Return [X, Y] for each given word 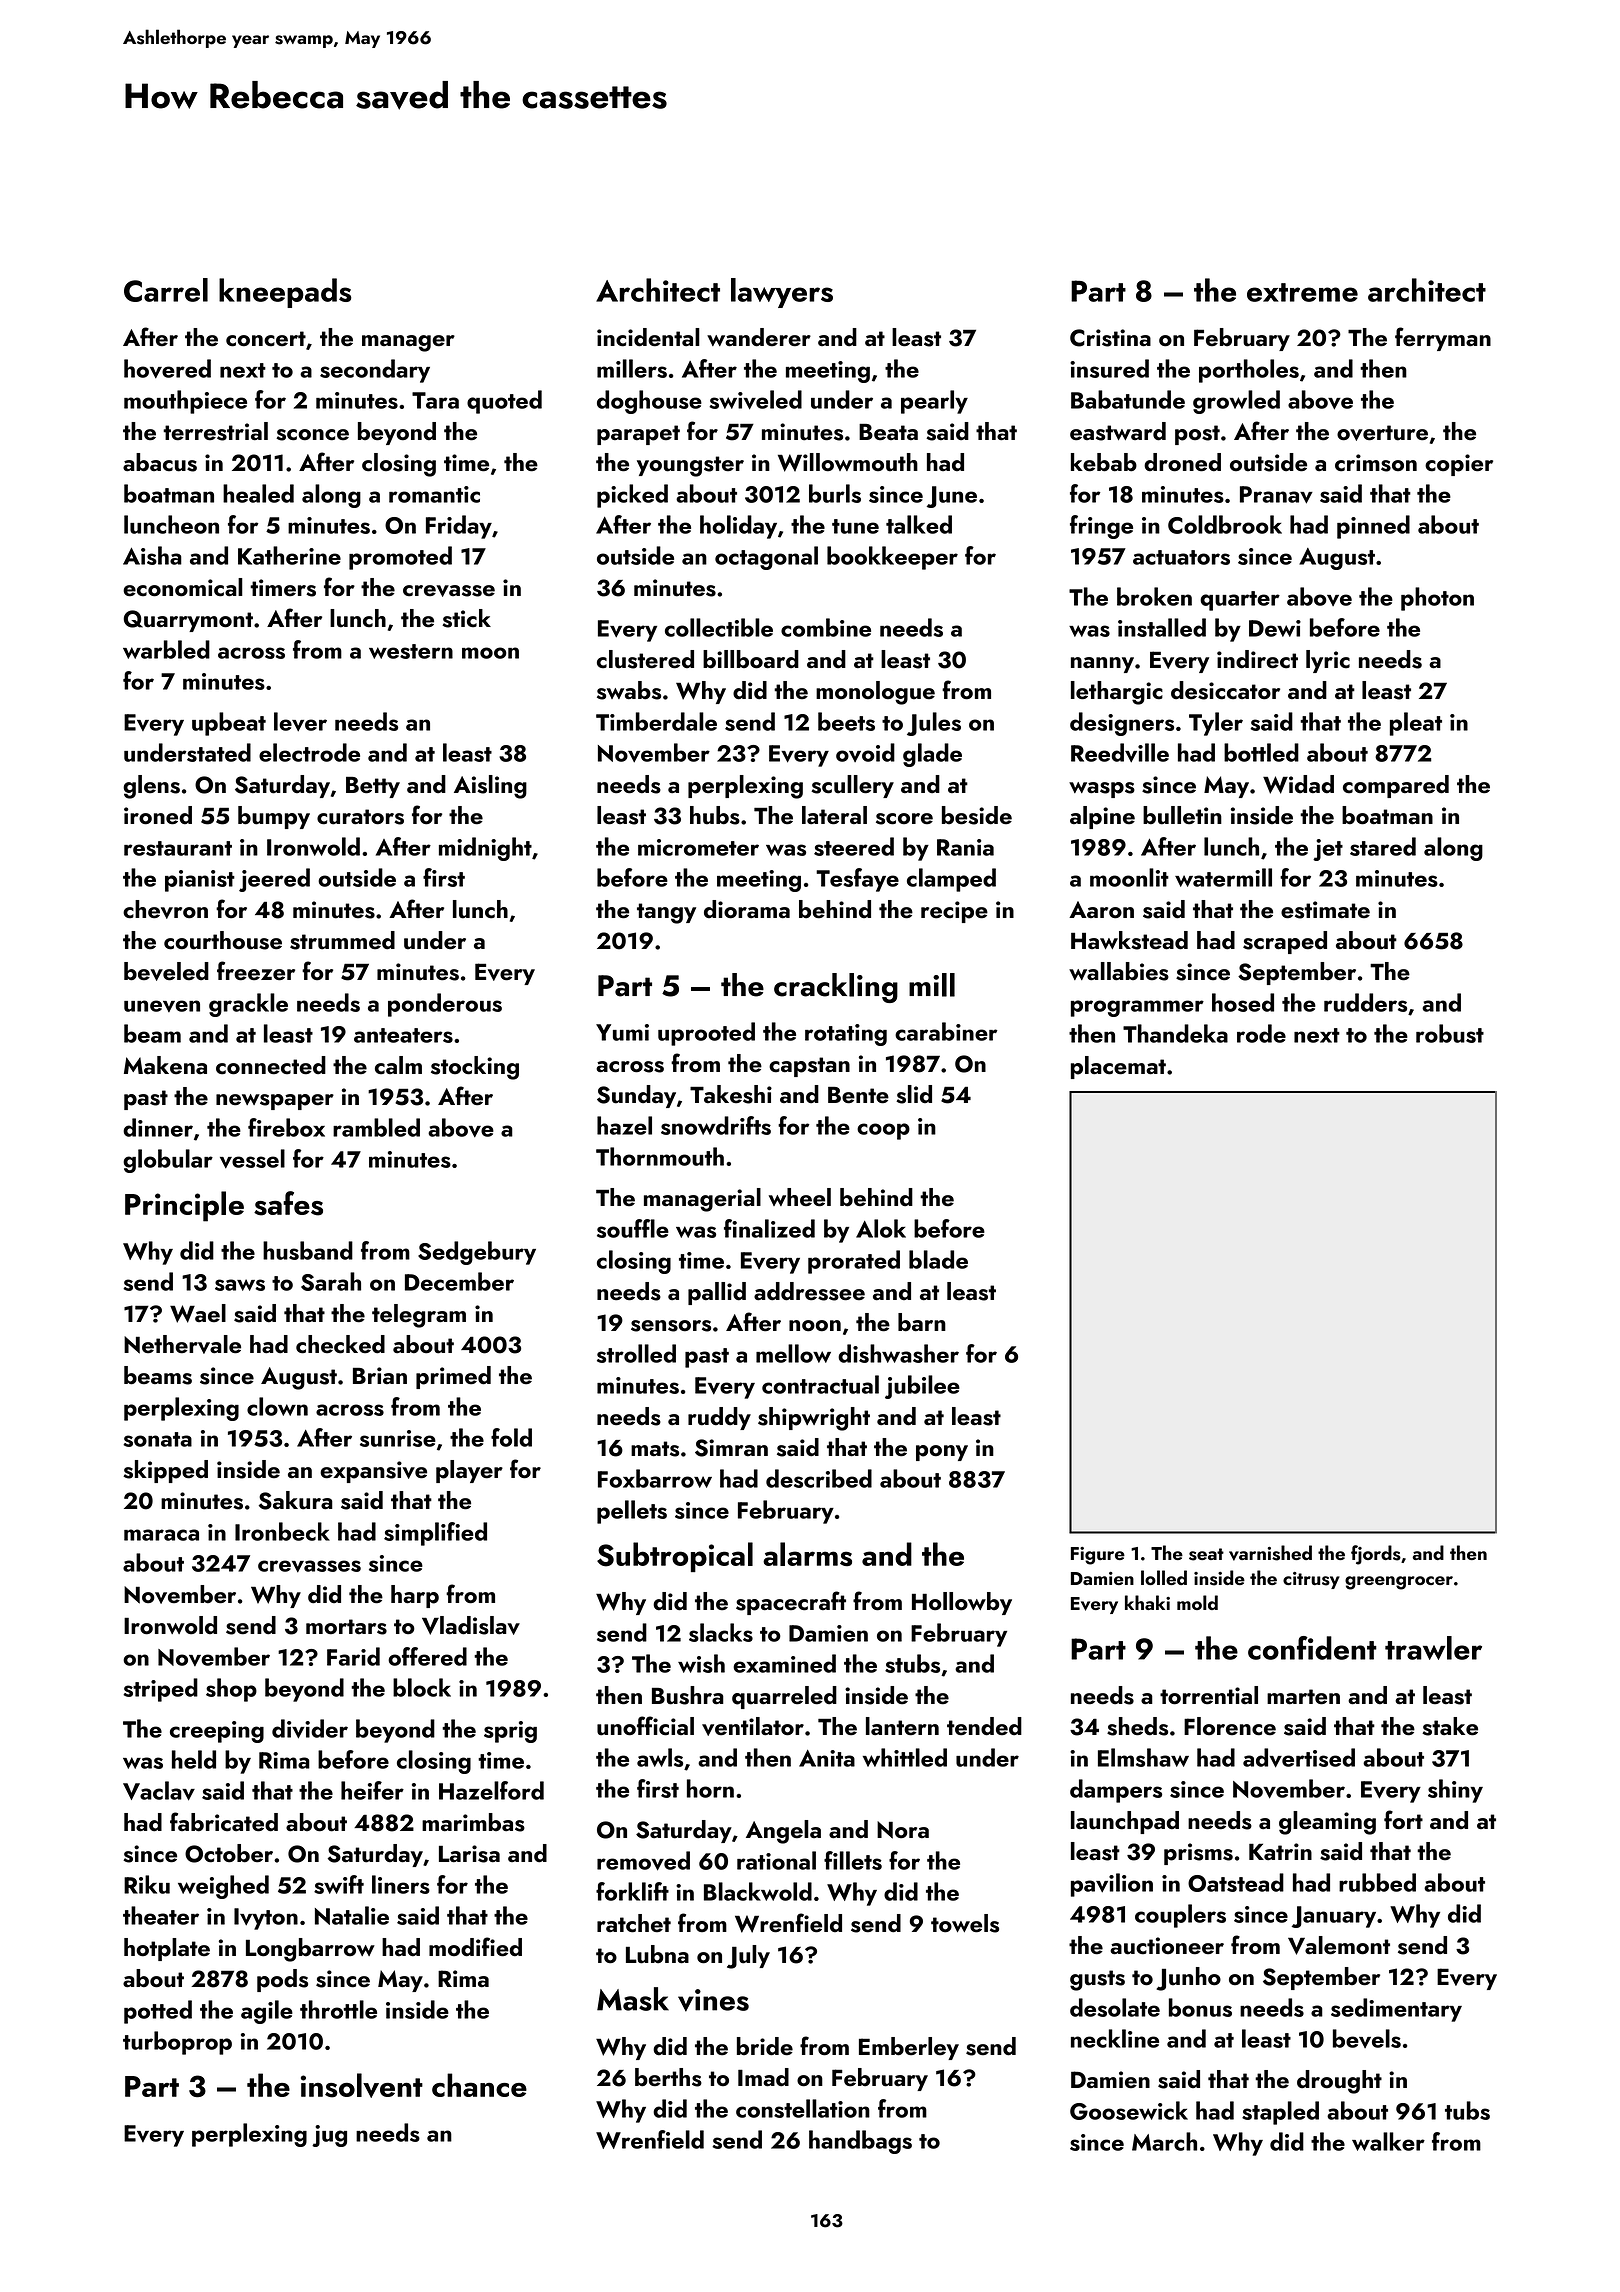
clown [277, 1406]
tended [984, 1726]
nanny [1102, 665]
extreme [1302, 292]
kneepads [285, 293]
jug [329, 2136]
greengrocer [1399, 1583]
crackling [836, 988]
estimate [1325, 910]
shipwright [814, 1419]
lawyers [782, 293]
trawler [1433, 1648]
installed [1162, 627]
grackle [248, 1005]
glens [151, 787]
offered [427, 1656]
